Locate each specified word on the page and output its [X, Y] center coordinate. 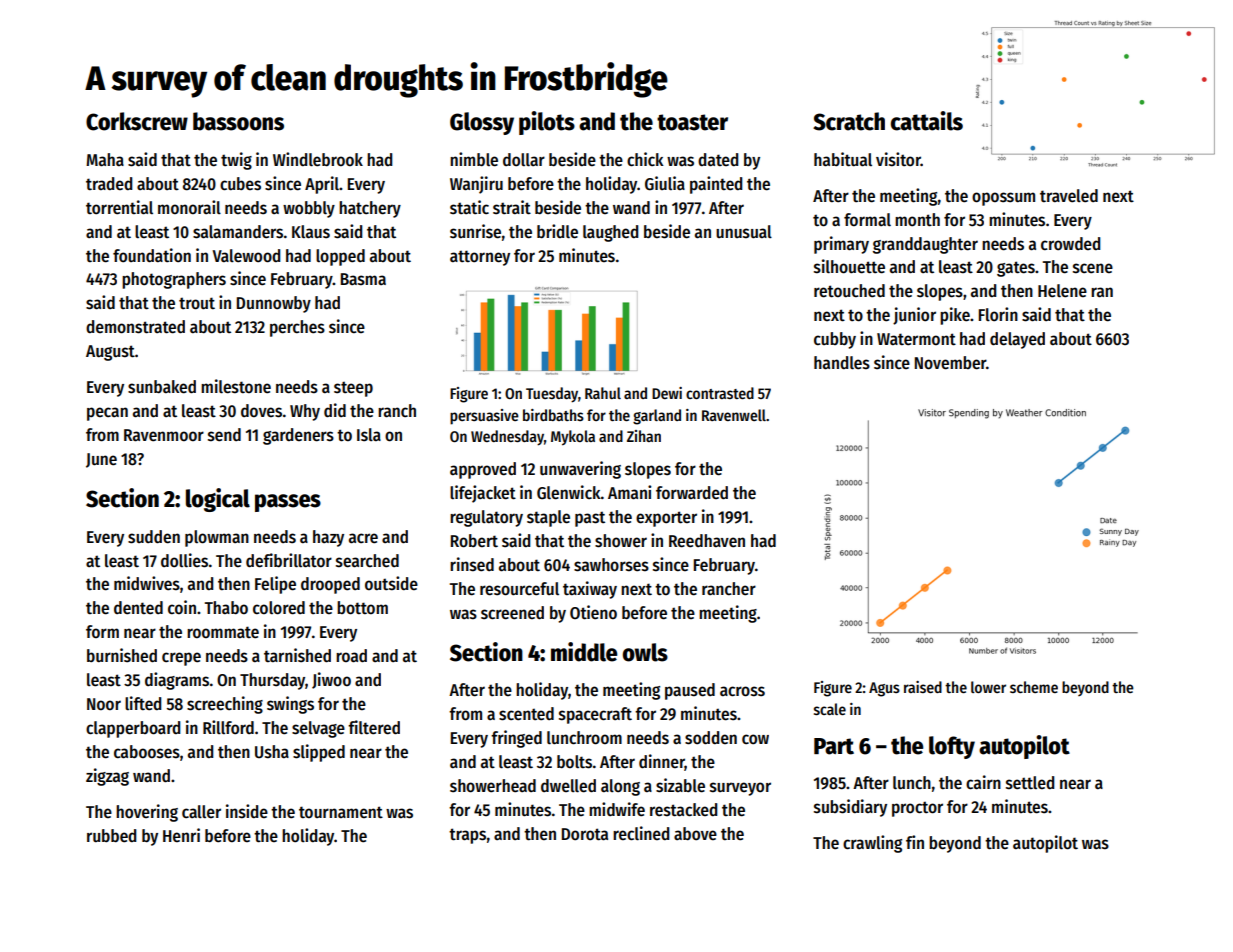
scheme [1034, 687]
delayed [1017, 340]
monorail [189, 207]
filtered [374, 727]
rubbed [111, 836]
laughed [610, 233]
